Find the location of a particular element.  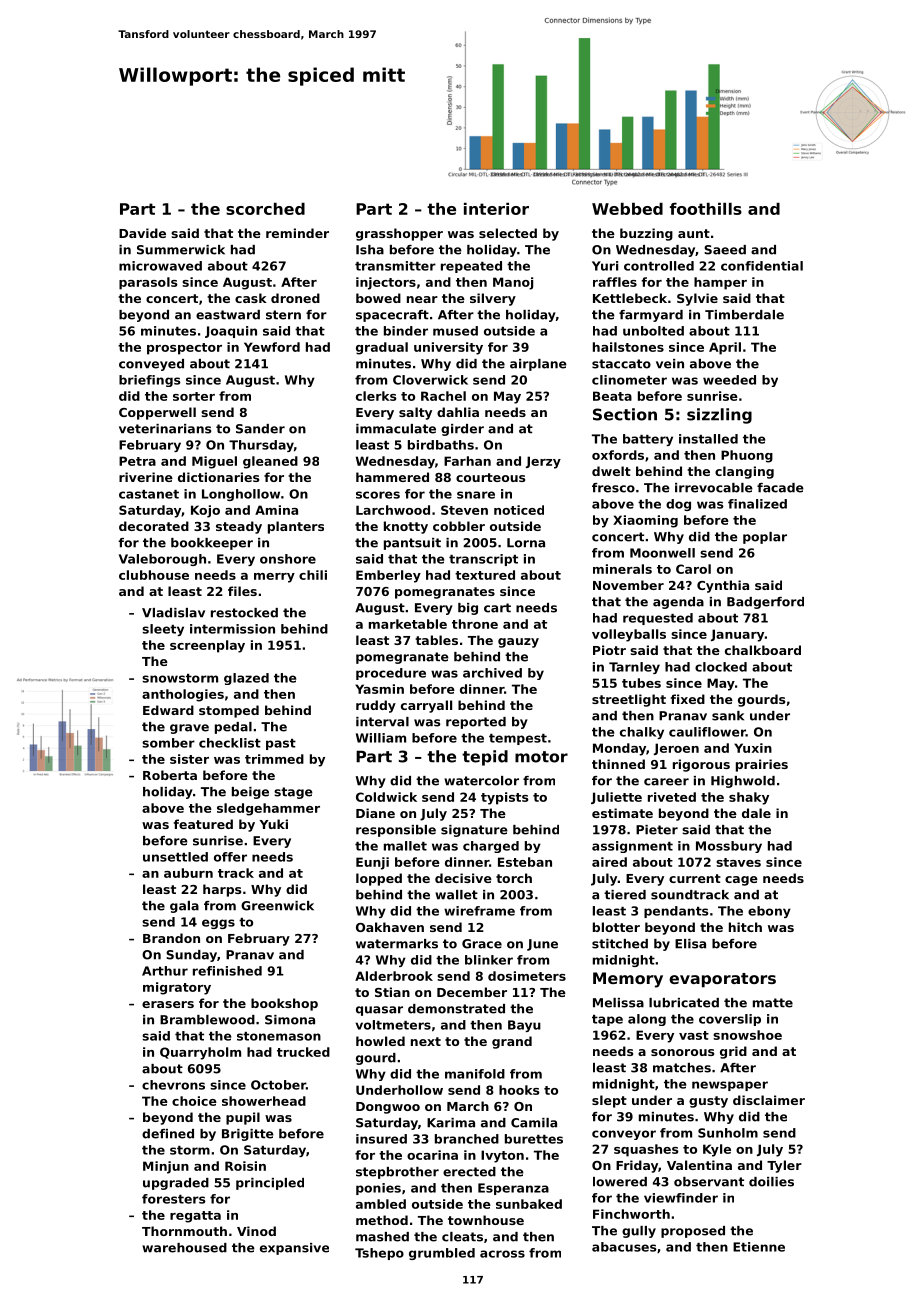

foothills is located at coordinates (706, 209).
